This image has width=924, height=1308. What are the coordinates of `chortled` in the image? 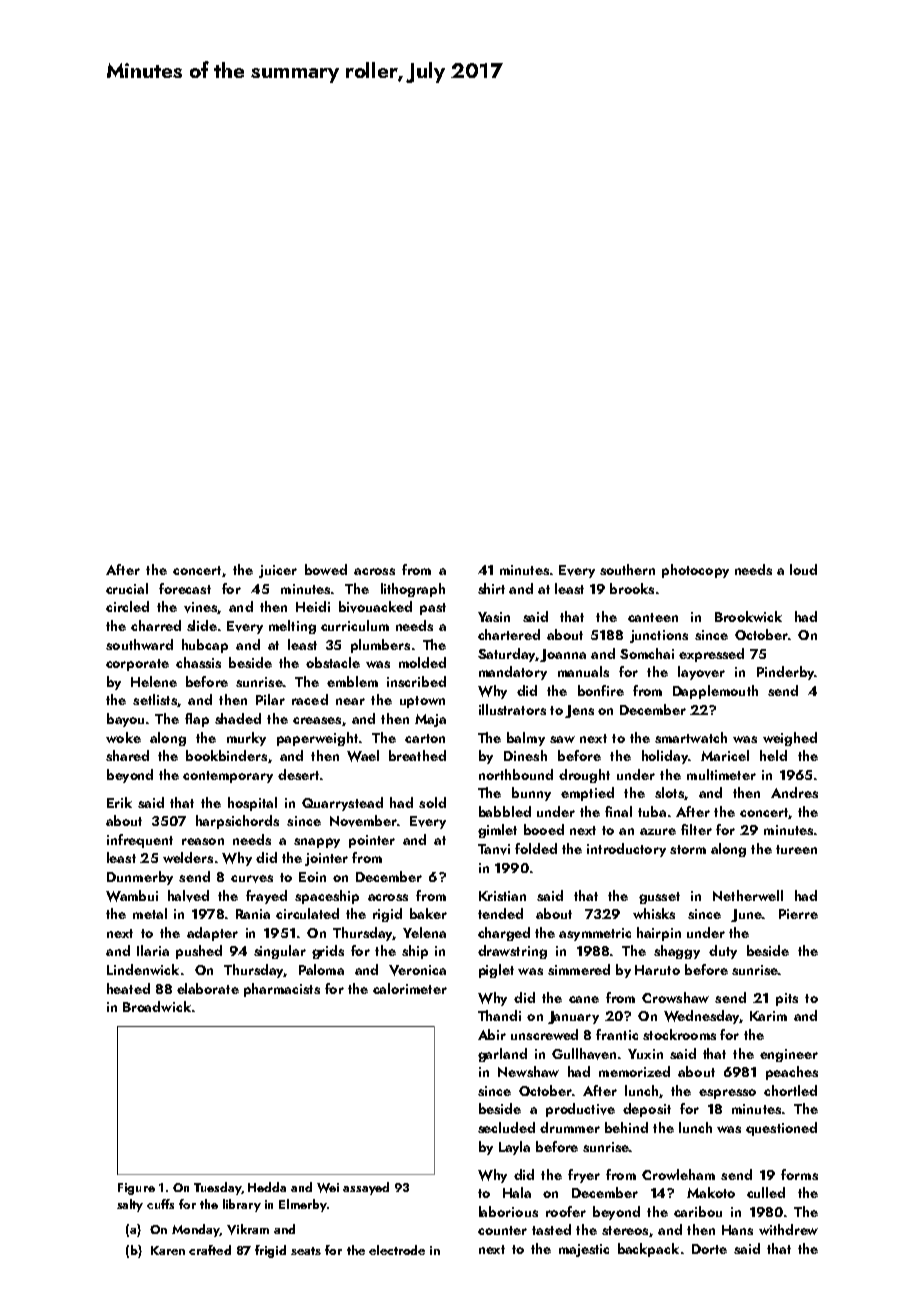 It's located at (790, 1090).
